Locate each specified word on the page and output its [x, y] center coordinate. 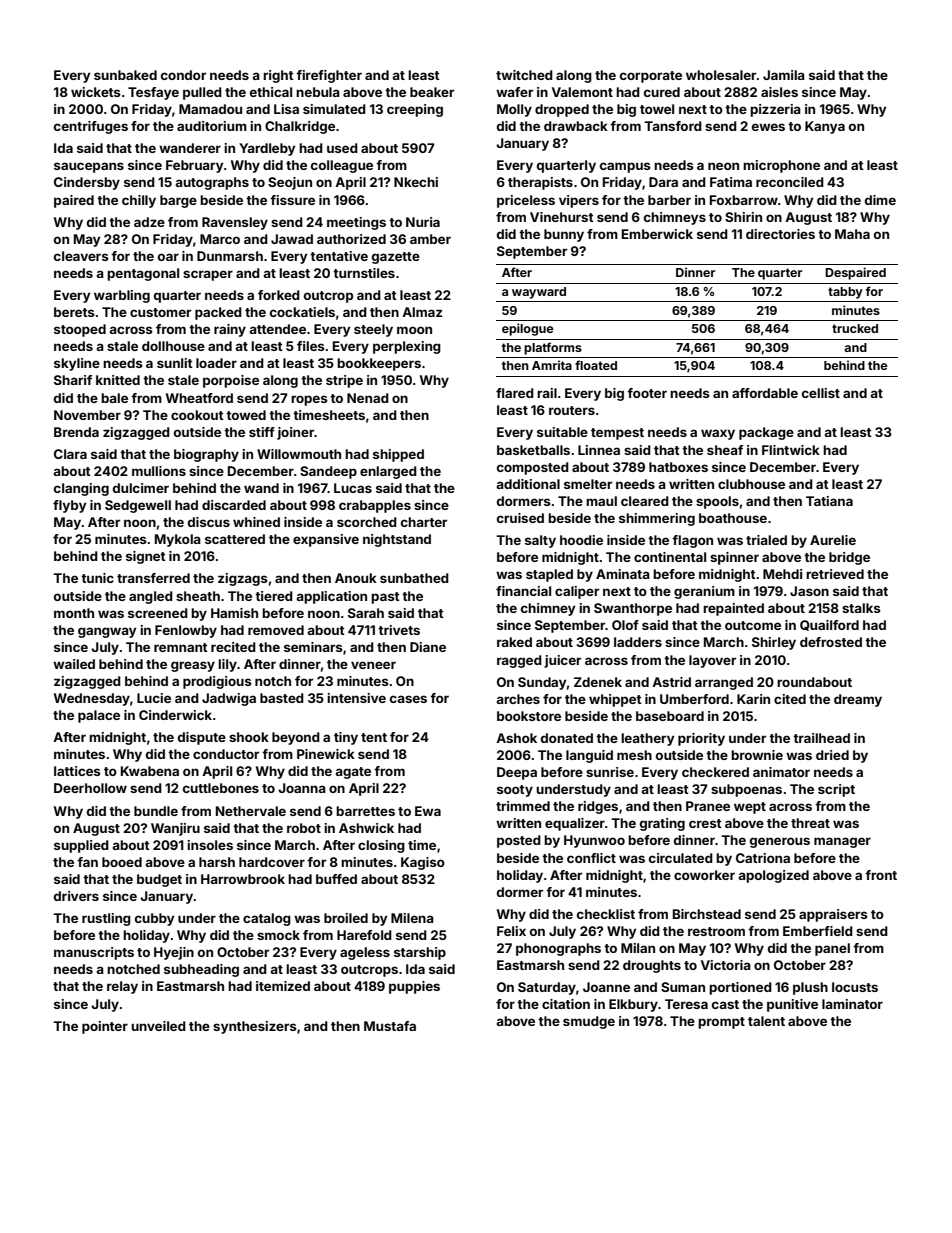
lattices [77, 771]
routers [572, 410]
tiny [346, 738]
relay [122, 987]
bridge [849, 558]
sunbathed [414, 578]
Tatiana [829, 501]
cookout [197, 415]
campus [625, 167]
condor [183, 75]
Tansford [673, 126]
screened [158, 613]
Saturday [547, 988]
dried [832, 755]
